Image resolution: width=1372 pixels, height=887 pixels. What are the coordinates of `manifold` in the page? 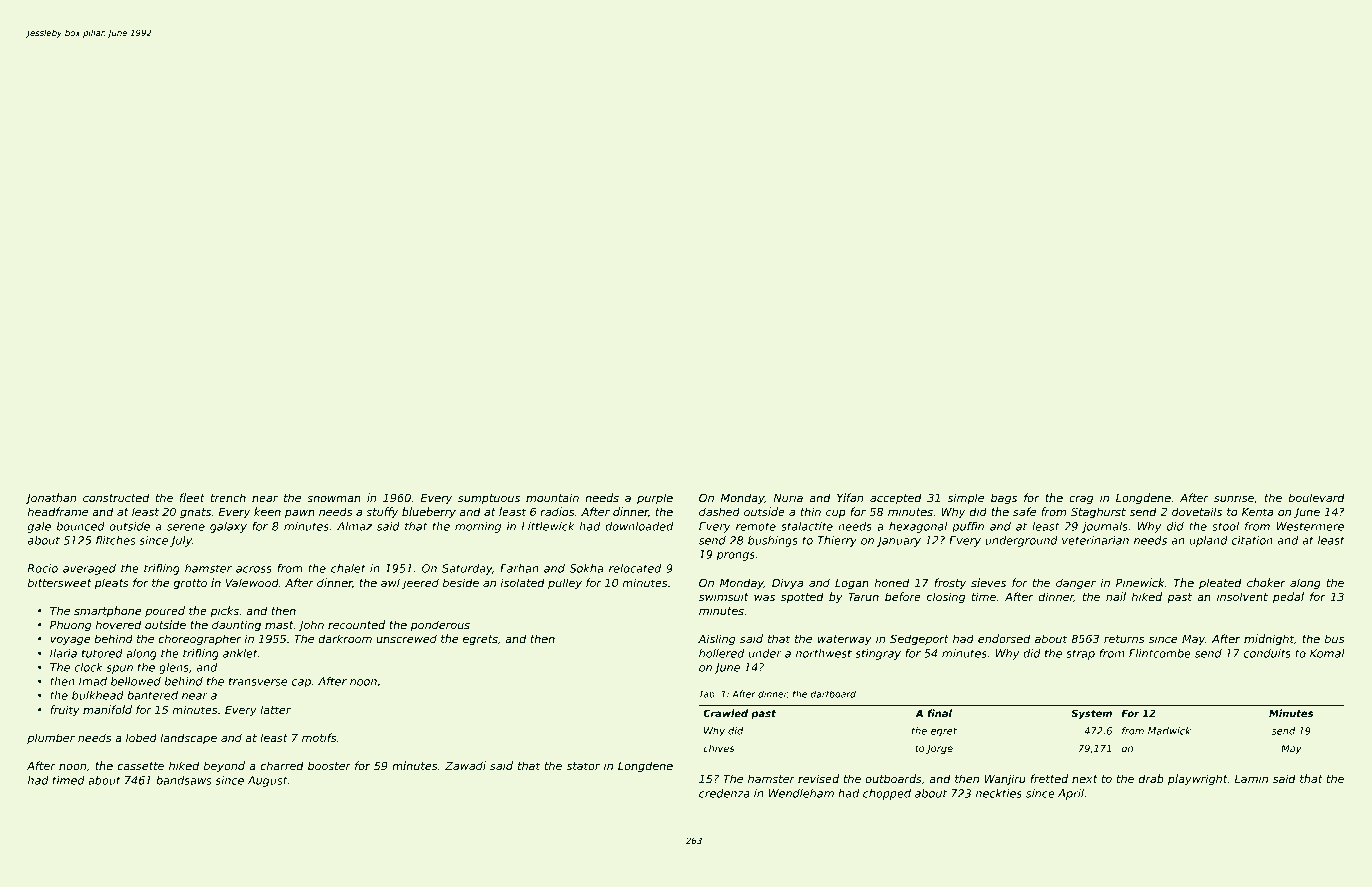 It's located at (107, 709).
